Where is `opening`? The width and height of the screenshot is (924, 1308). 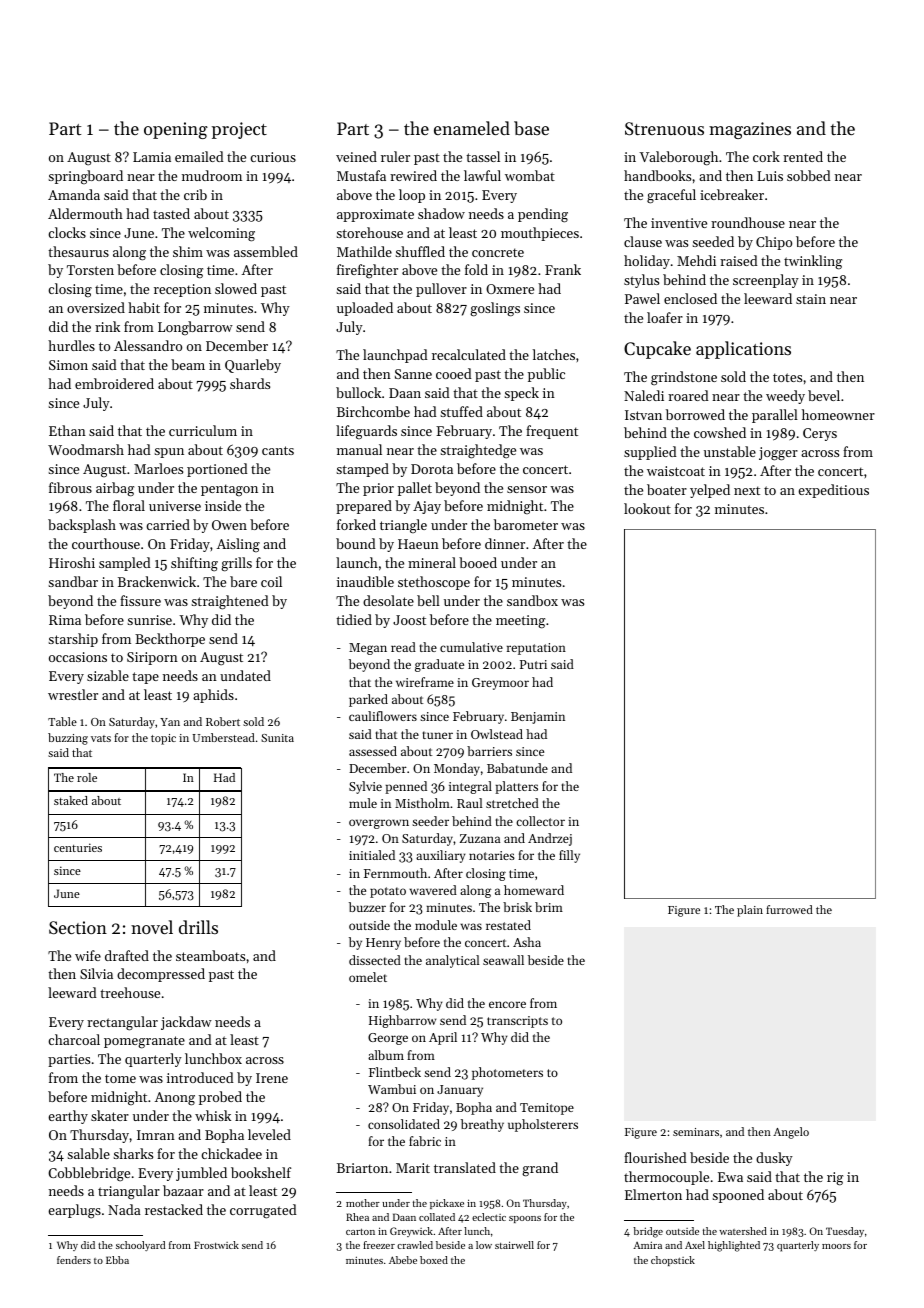 opening is located at coordinates (176, 130).
